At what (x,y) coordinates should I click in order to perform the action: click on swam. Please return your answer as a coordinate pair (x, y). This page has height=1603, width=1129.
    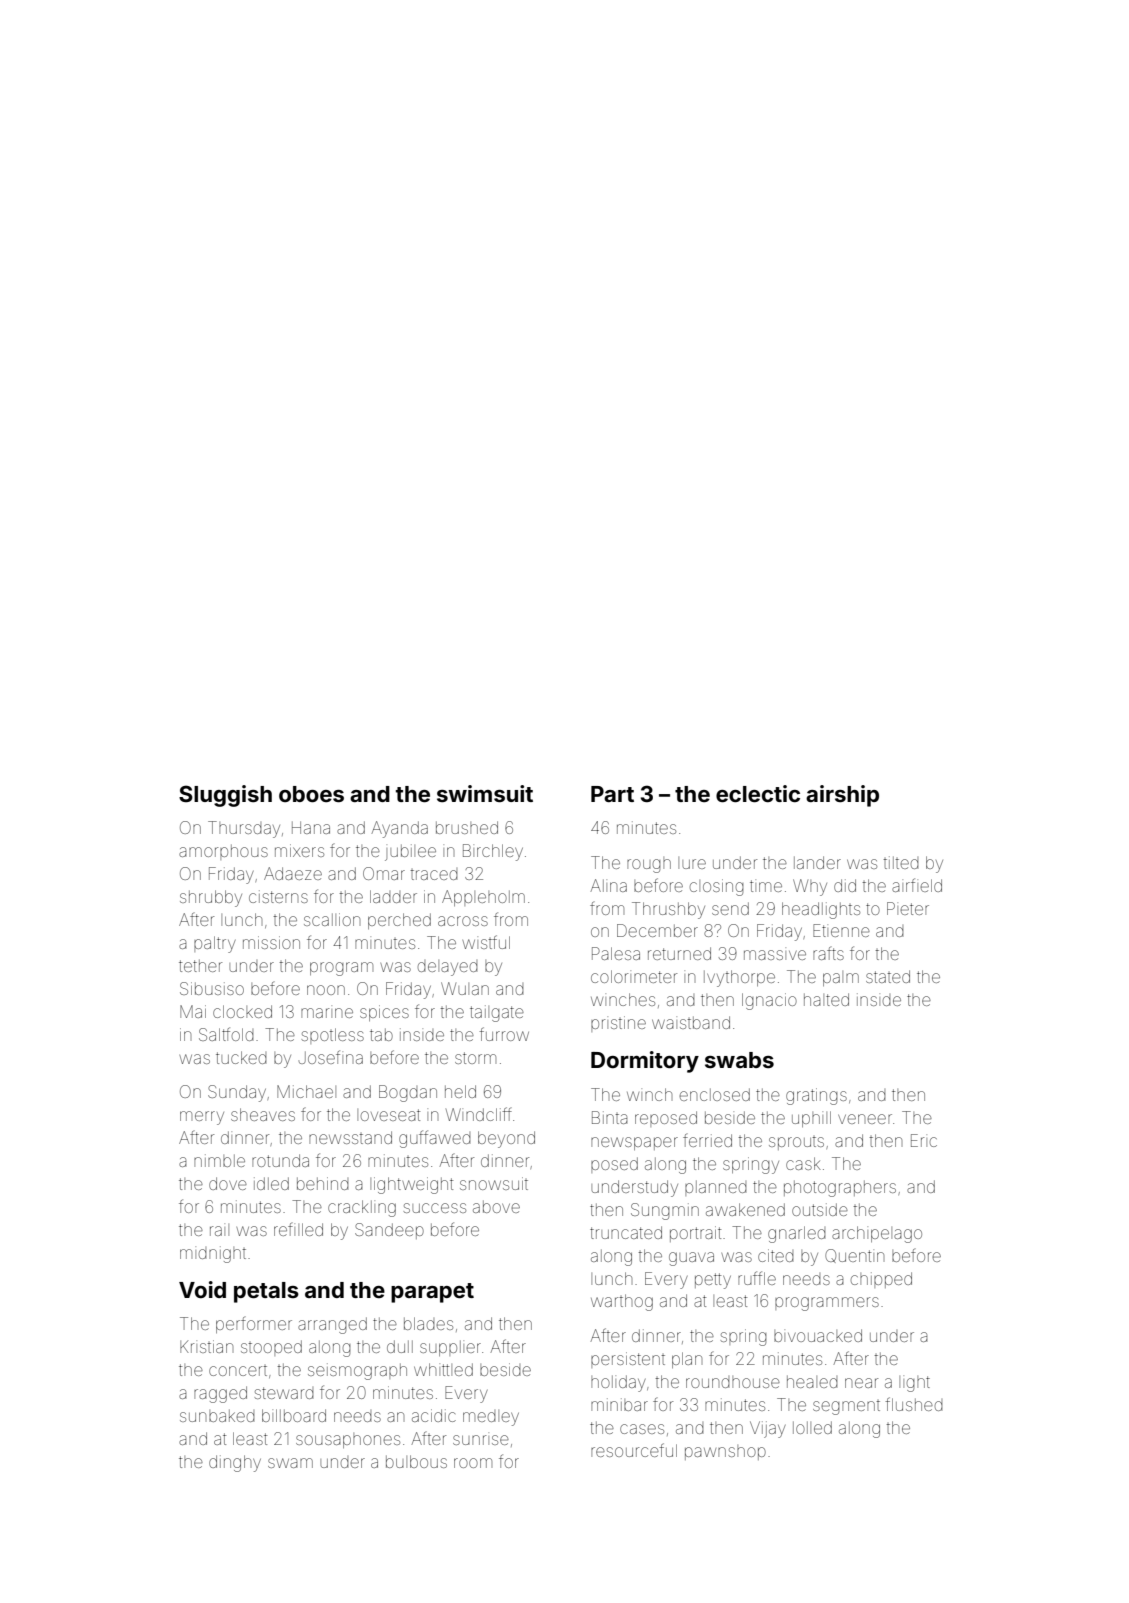
    Looking at the image, I should click on (290, 1463).
